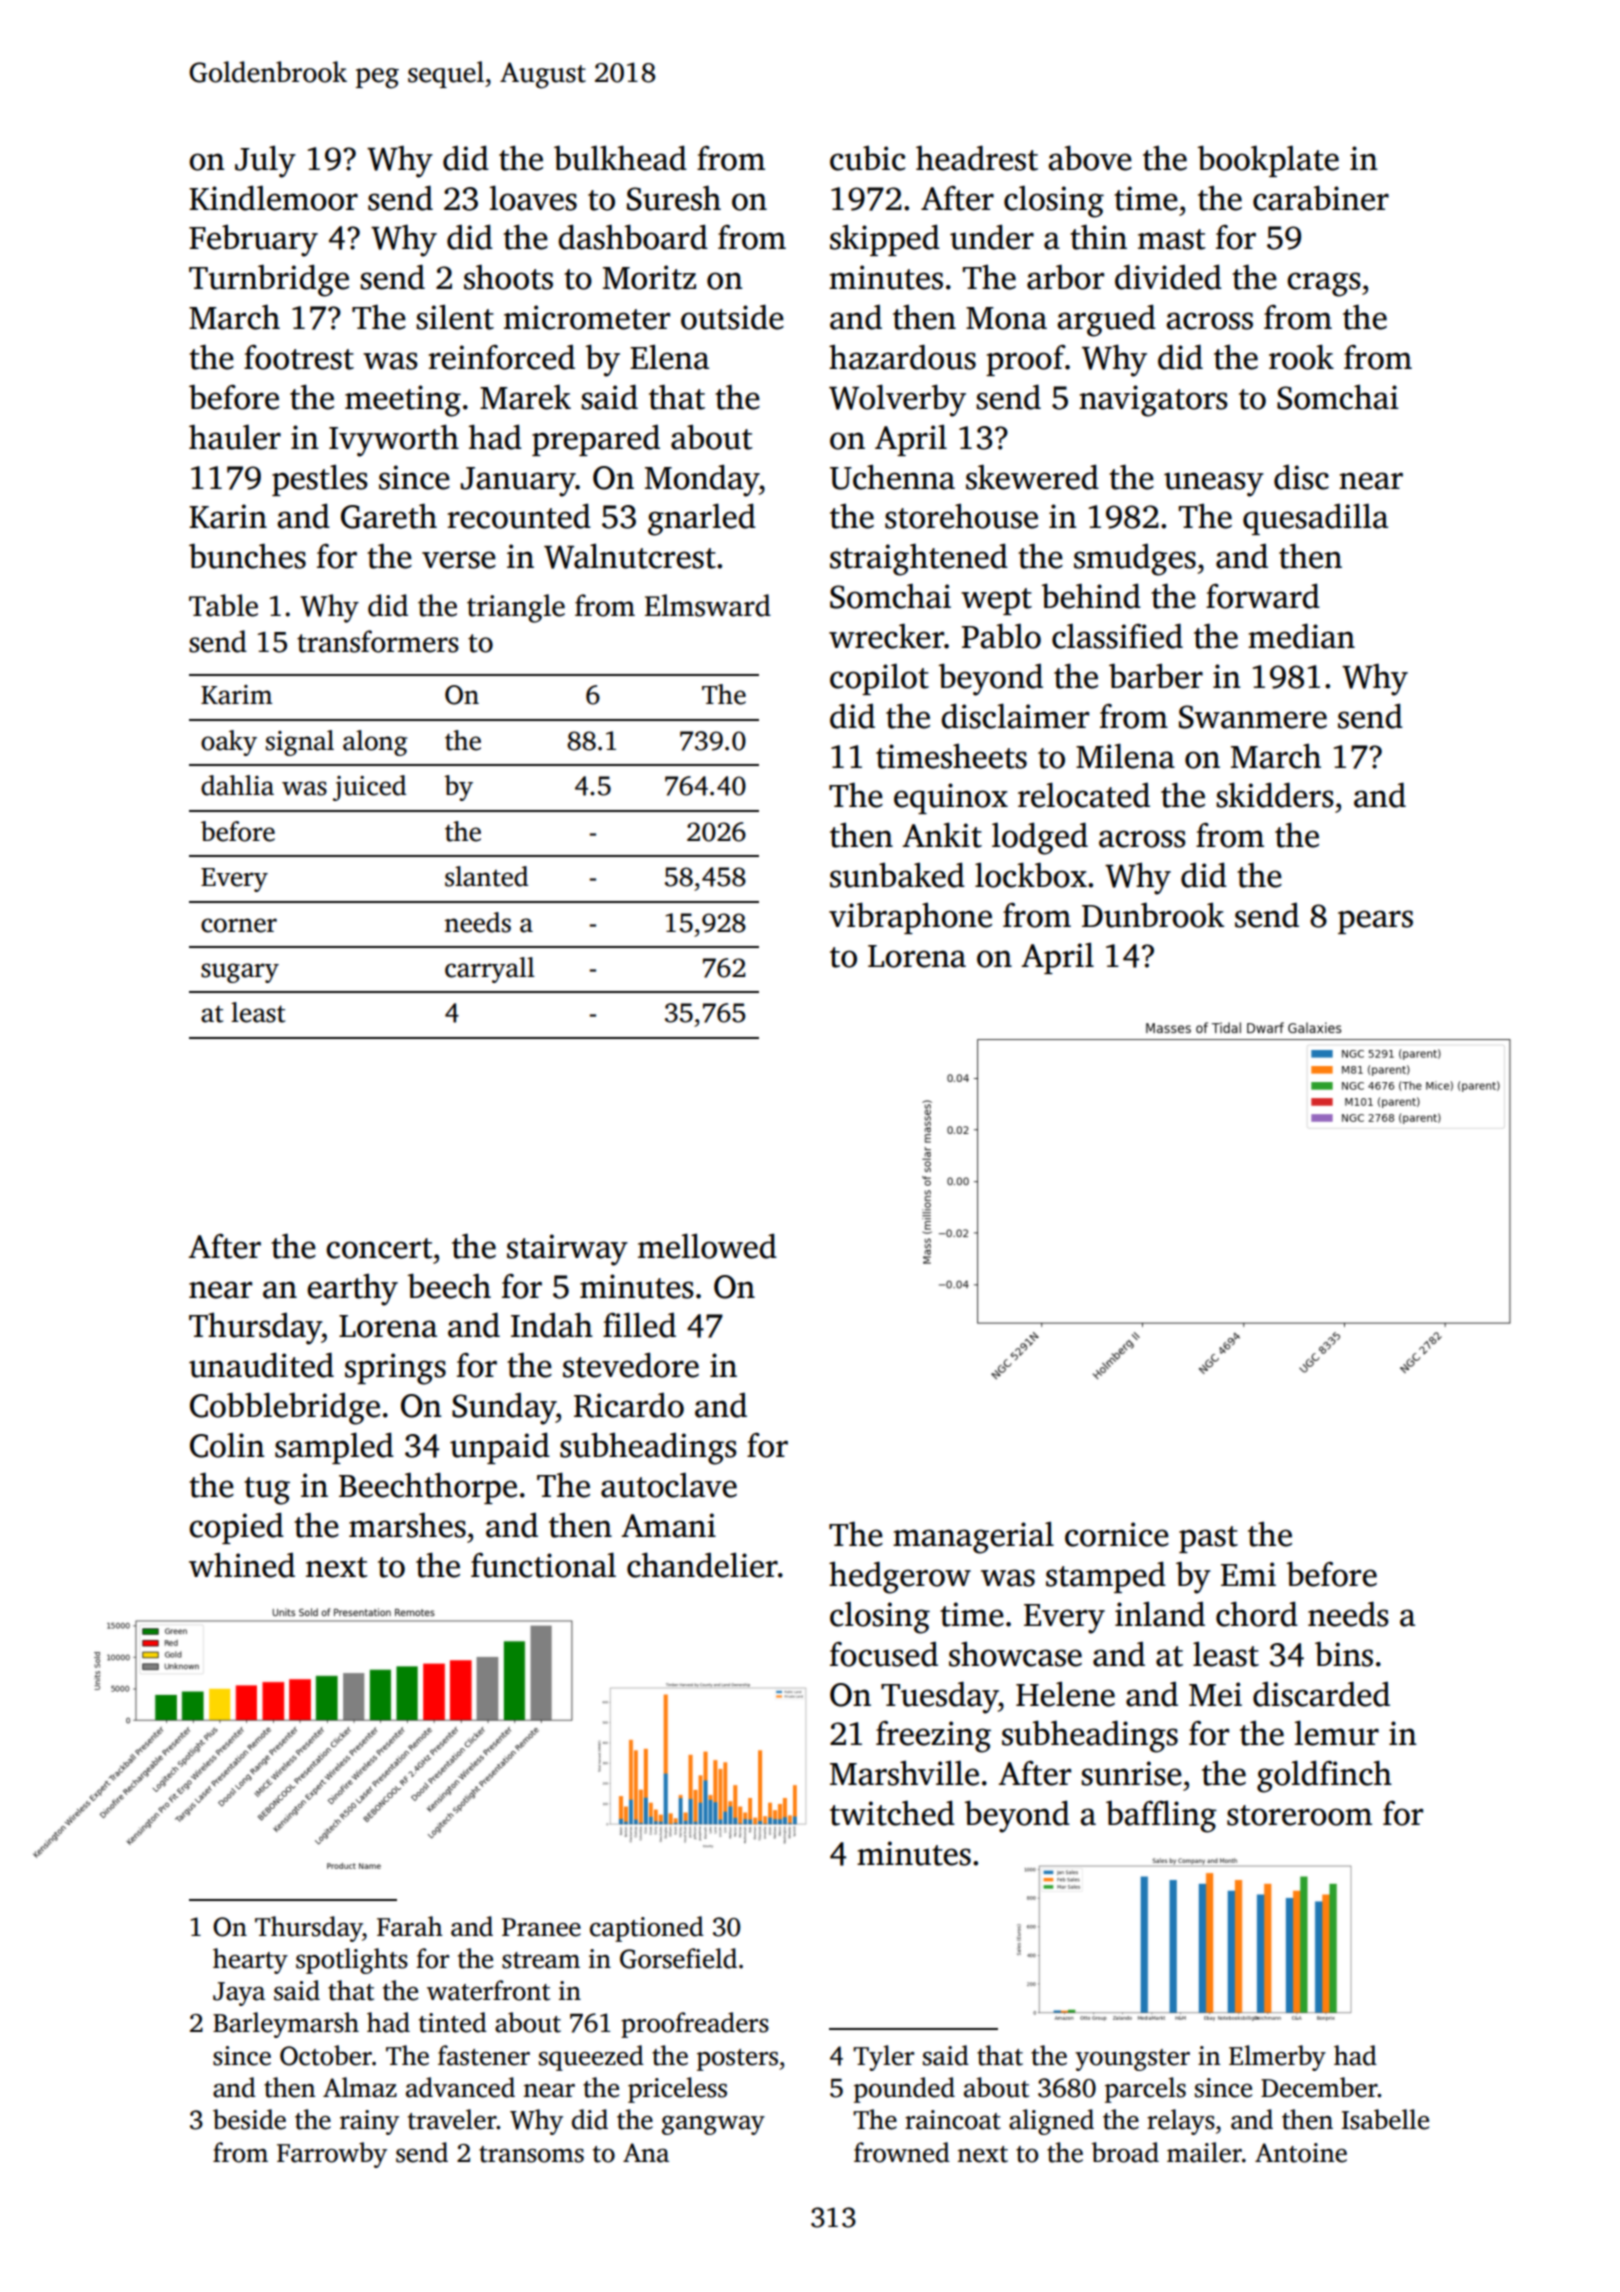  What do you see at coordinates (713, 2125) in the page?
I see `gangway` at bounding box center [713, 2125].
